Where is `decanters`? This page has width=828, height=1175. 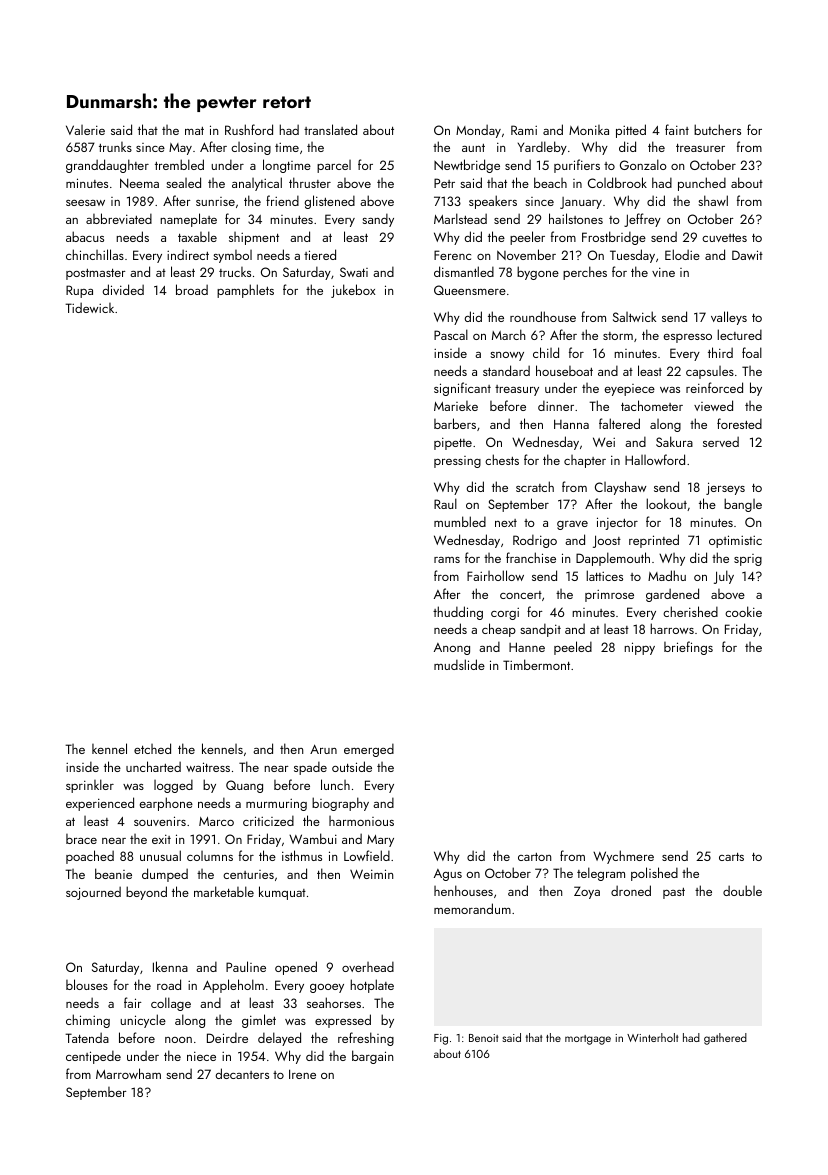 decanters is located at coordinates (242, 1073).
